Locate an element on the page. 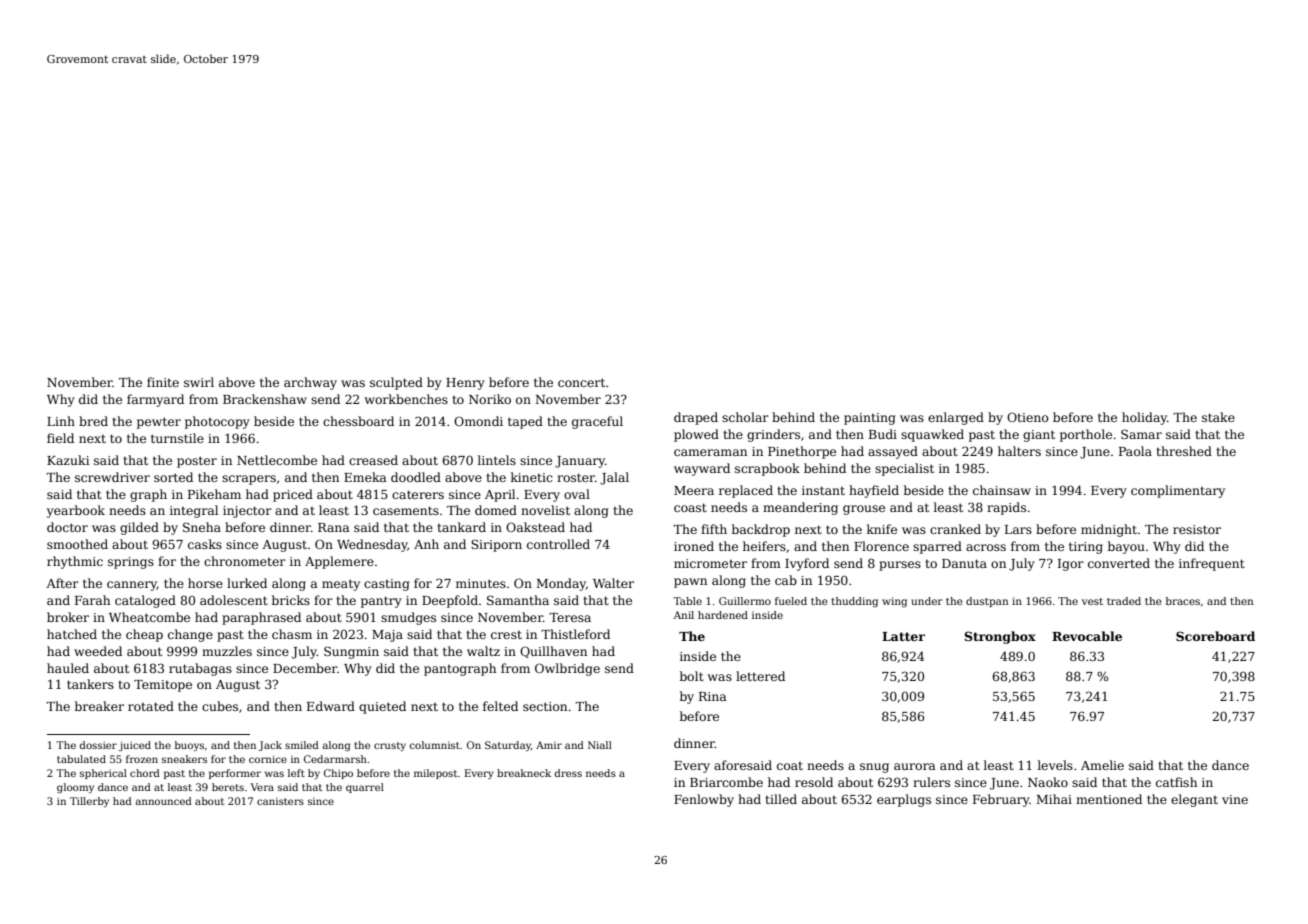  cubes is located at coordinates (220, 706).
